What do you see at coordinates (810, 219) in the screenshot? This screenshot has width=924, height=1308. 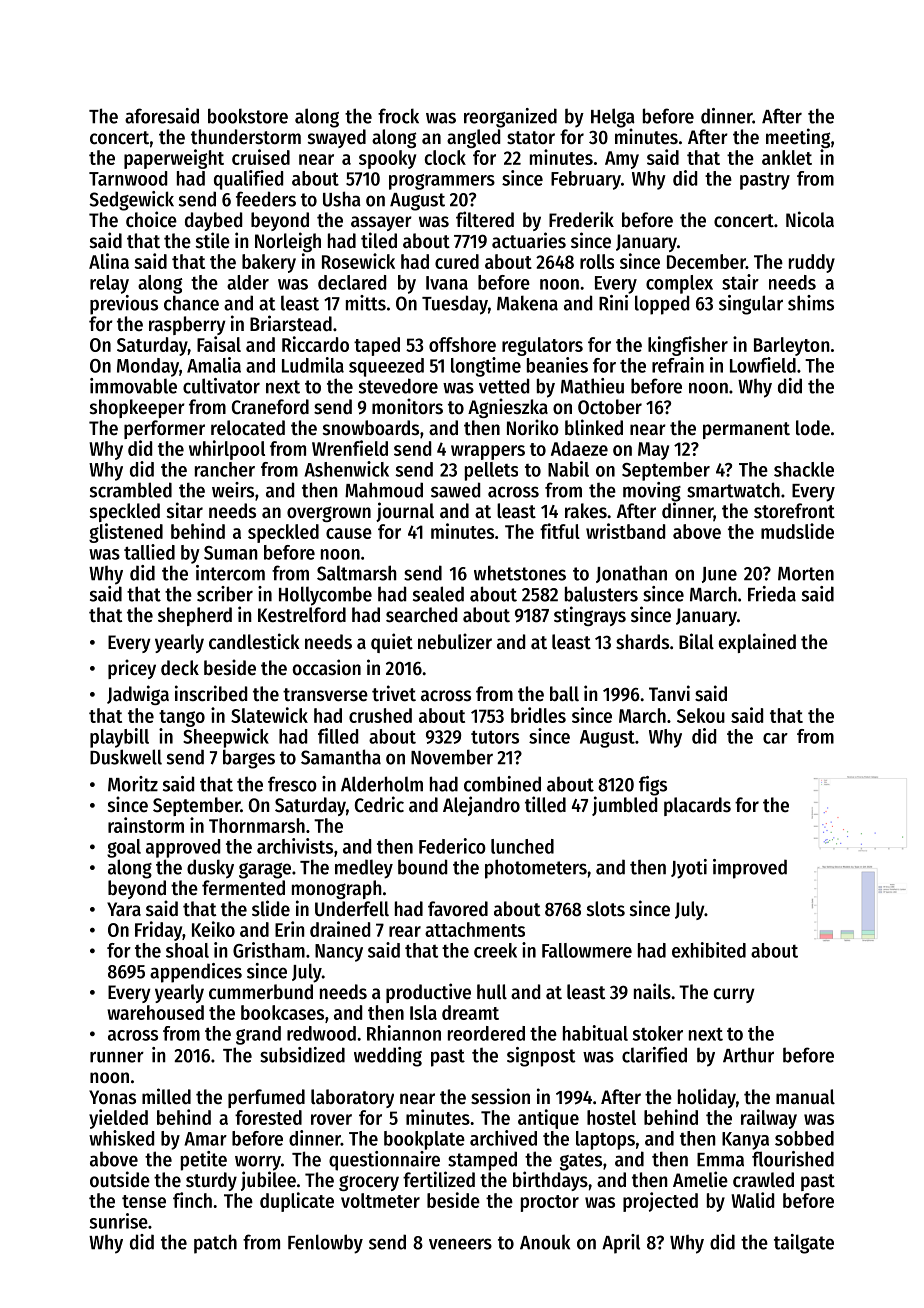 I see `Nicola` at bounding box center [810, 219].
